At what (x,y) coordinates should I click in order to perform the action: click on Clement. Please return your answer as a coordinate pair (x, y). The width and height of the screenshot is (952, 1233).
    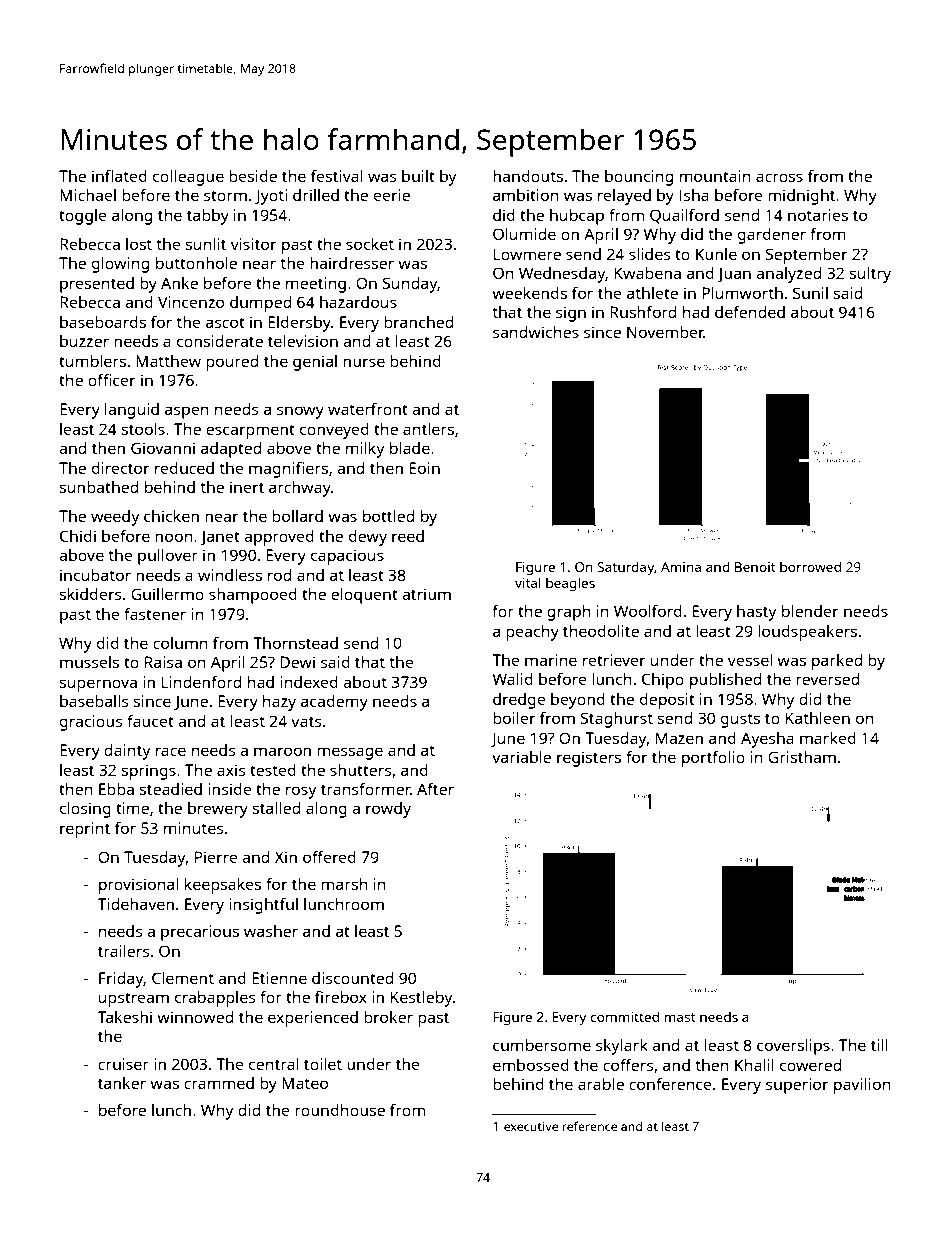
    Looking at the image, I should click on (183, 978).
